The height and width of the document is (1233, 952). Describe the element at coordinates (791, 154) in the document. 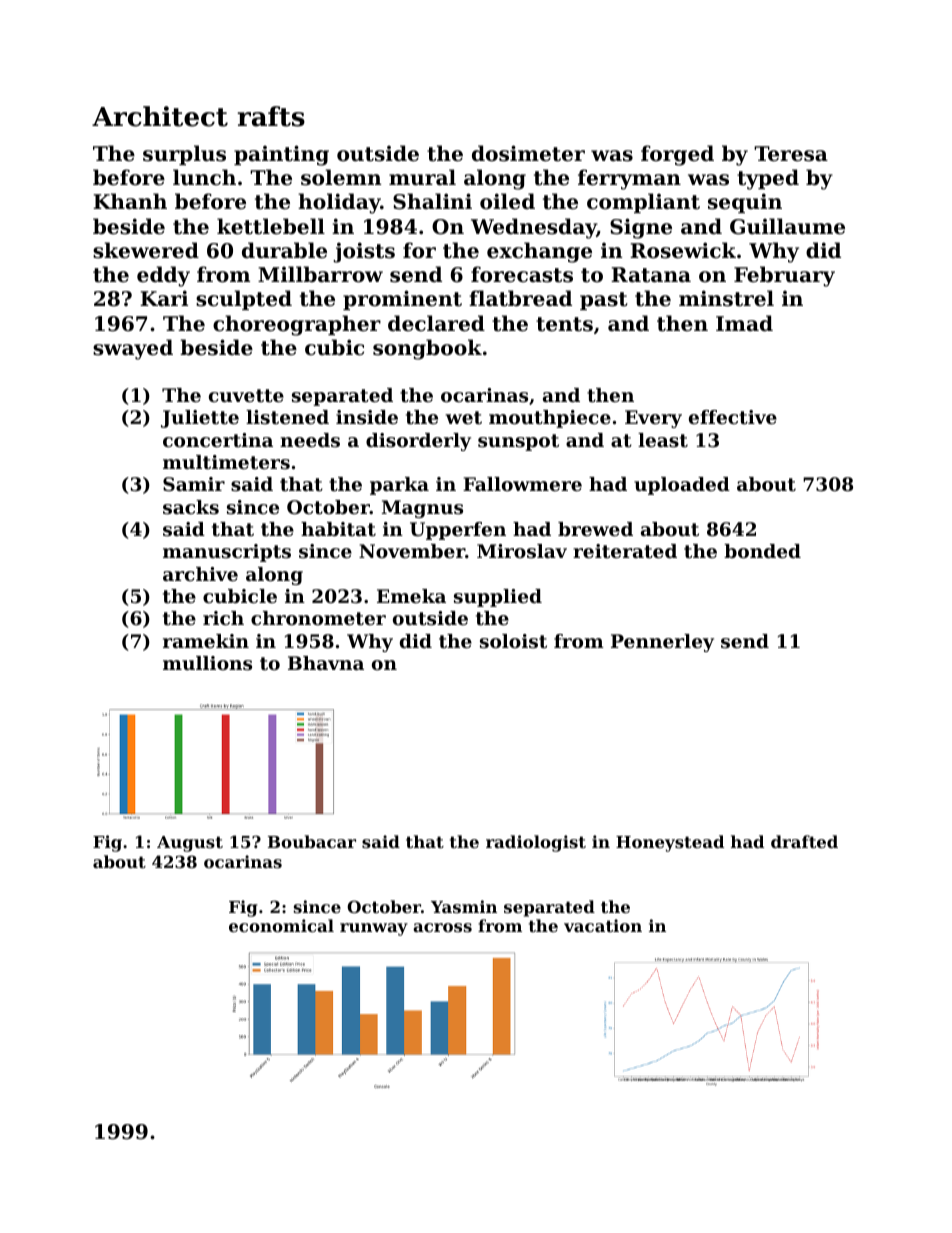

I see `Teresa` at that location.
